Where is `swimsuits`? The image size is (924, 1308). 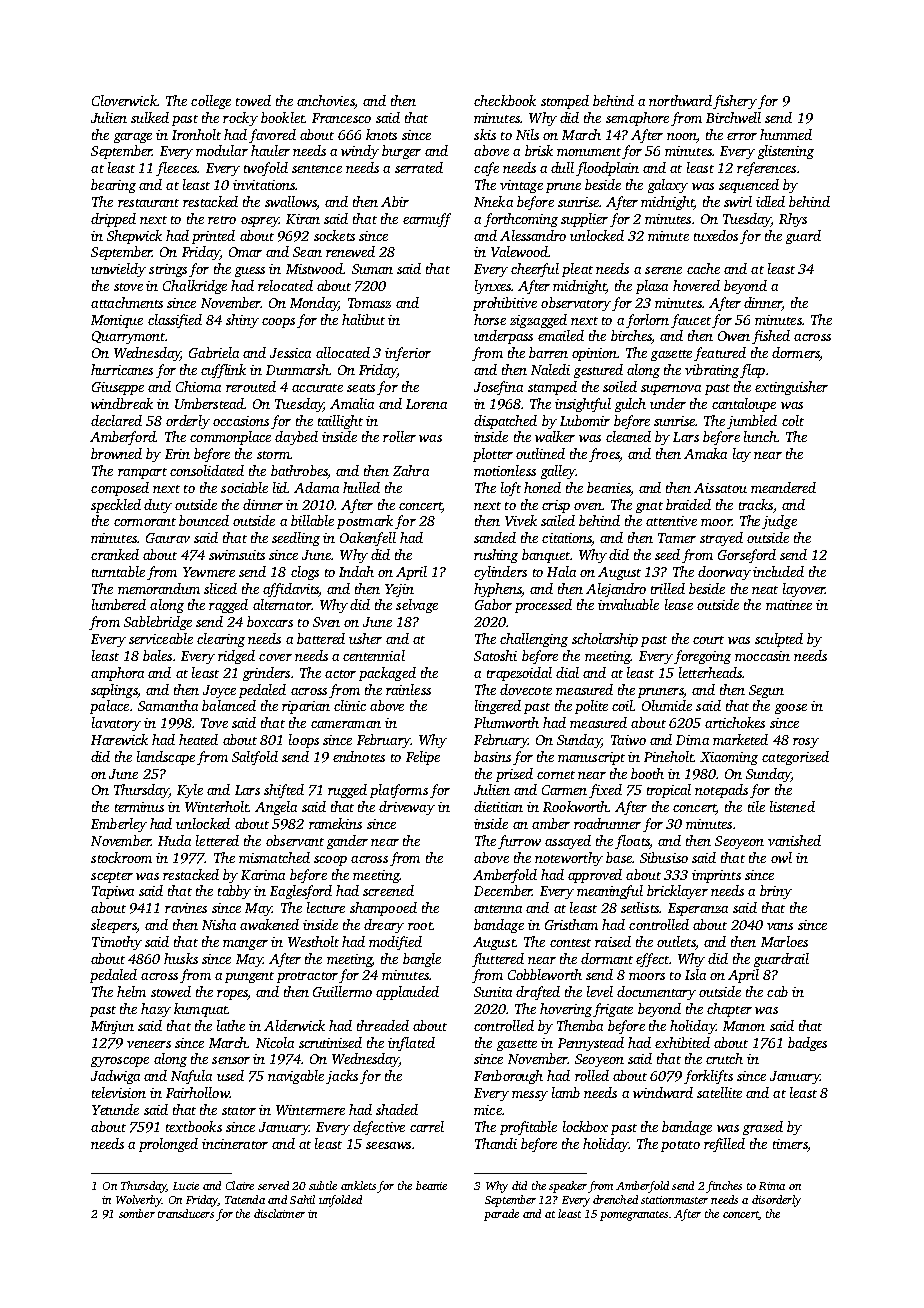 swimsuits is located at coordinates (237, 555).
